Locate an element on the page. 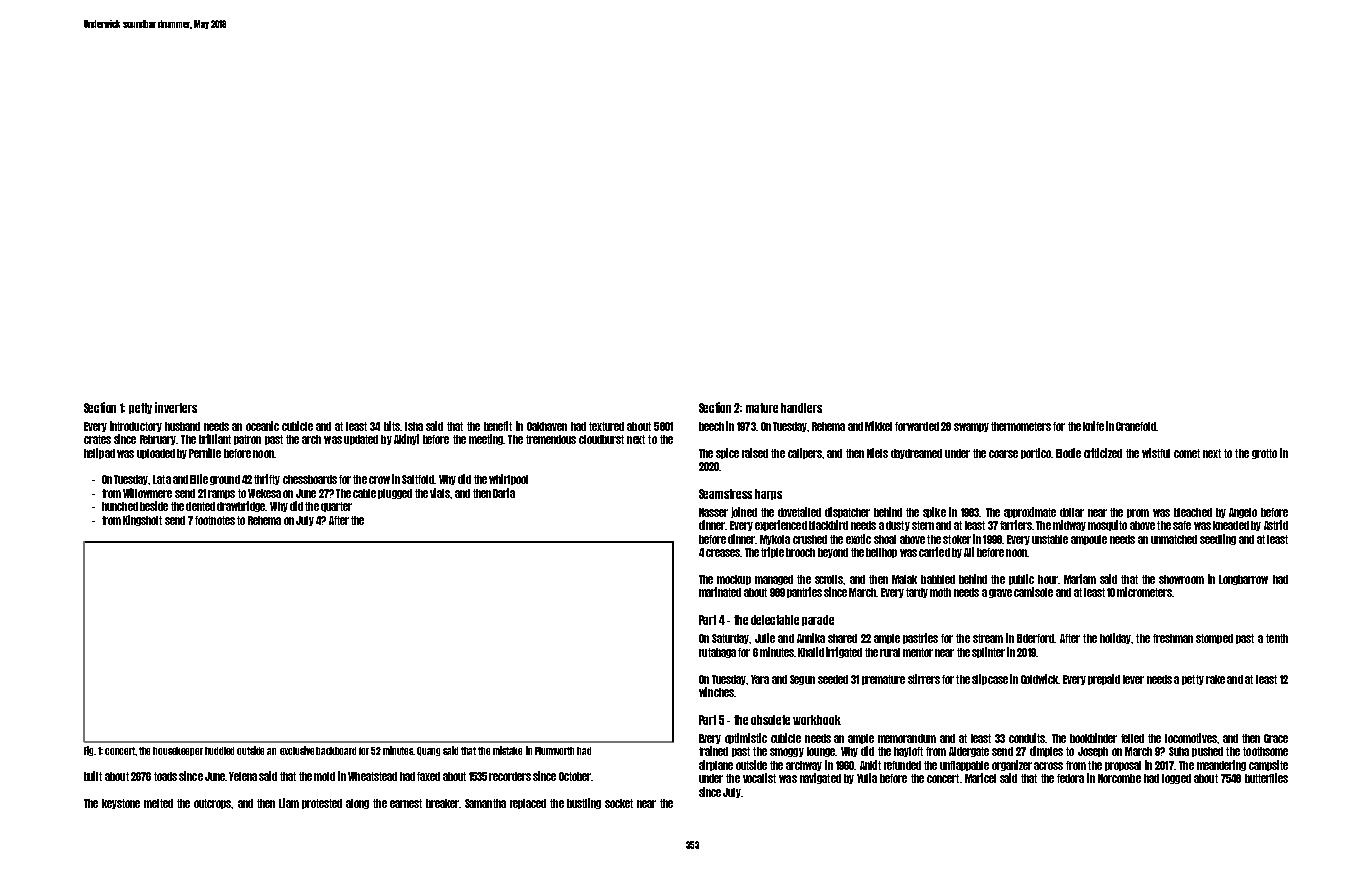 The width and height of the document is (1372, 887). whirlpool is located at coordinates (508, 479).
